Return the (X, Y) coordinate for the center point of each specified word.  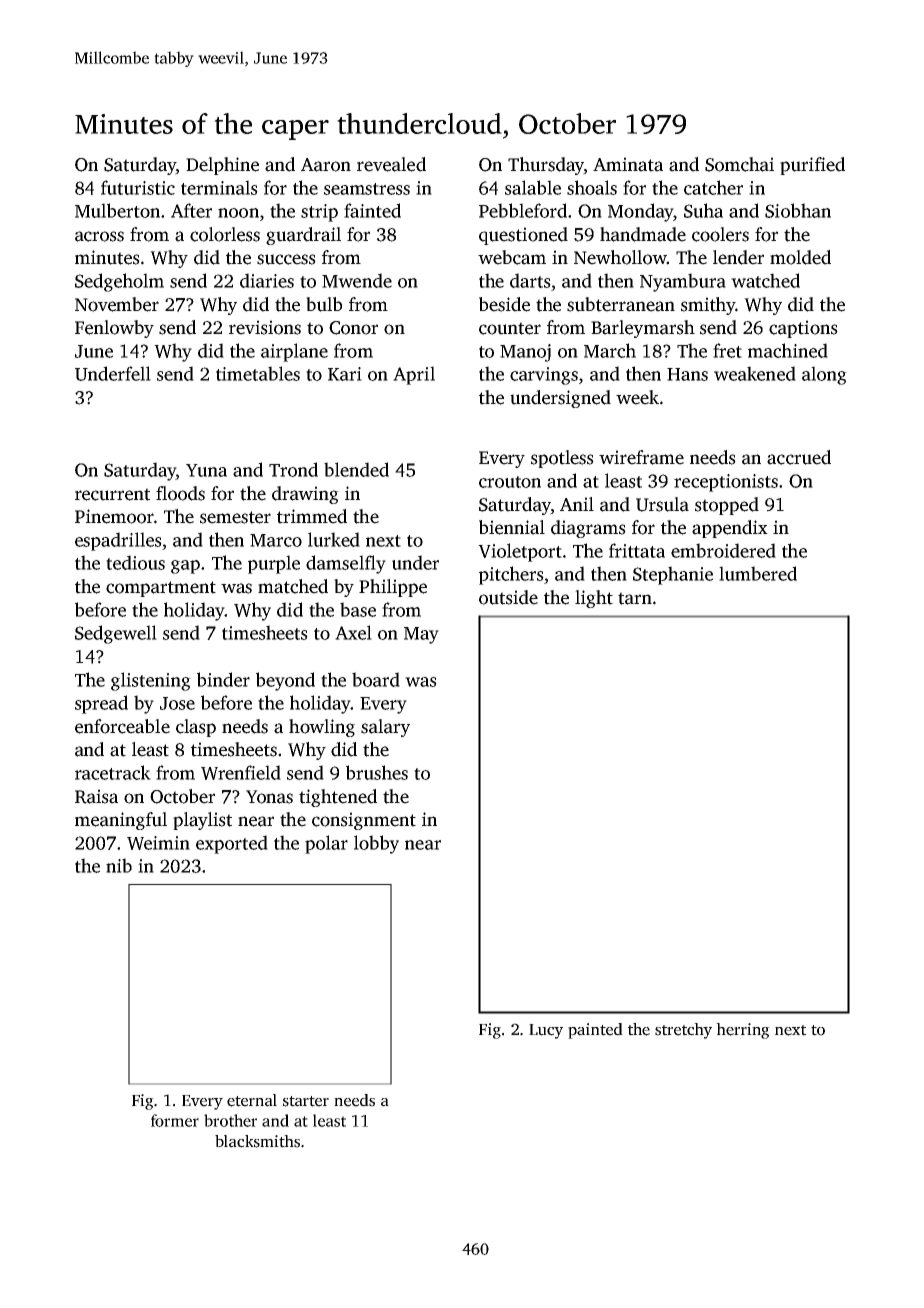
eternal (252, 1100)
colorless (225, 234)
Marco (276, 540)
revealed (391, 164)
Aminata (628, 164)
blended (356, 469)
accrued (799, 457)
